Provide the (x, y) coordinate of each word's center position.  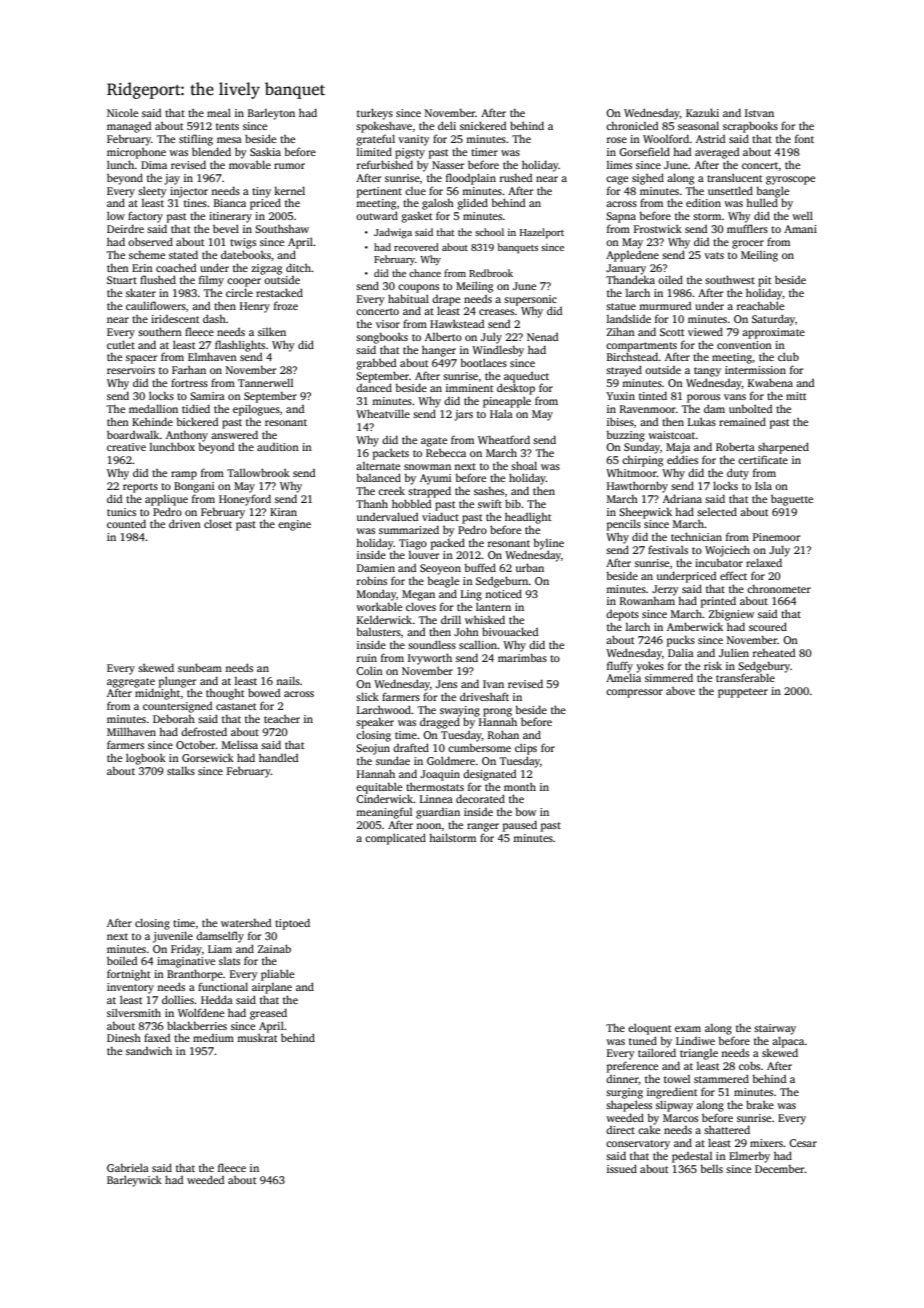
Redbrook (491, 273)
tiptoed (292, 924)
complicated (395, 839)
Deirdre (125, 228)
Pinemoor (776, 537)
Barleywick (134, 1181)
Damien (376, 568)
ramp (184, 475)
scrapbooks (750, 127)
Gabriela (128, 1167)
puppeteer (743, 693)
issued (622, 1168)
